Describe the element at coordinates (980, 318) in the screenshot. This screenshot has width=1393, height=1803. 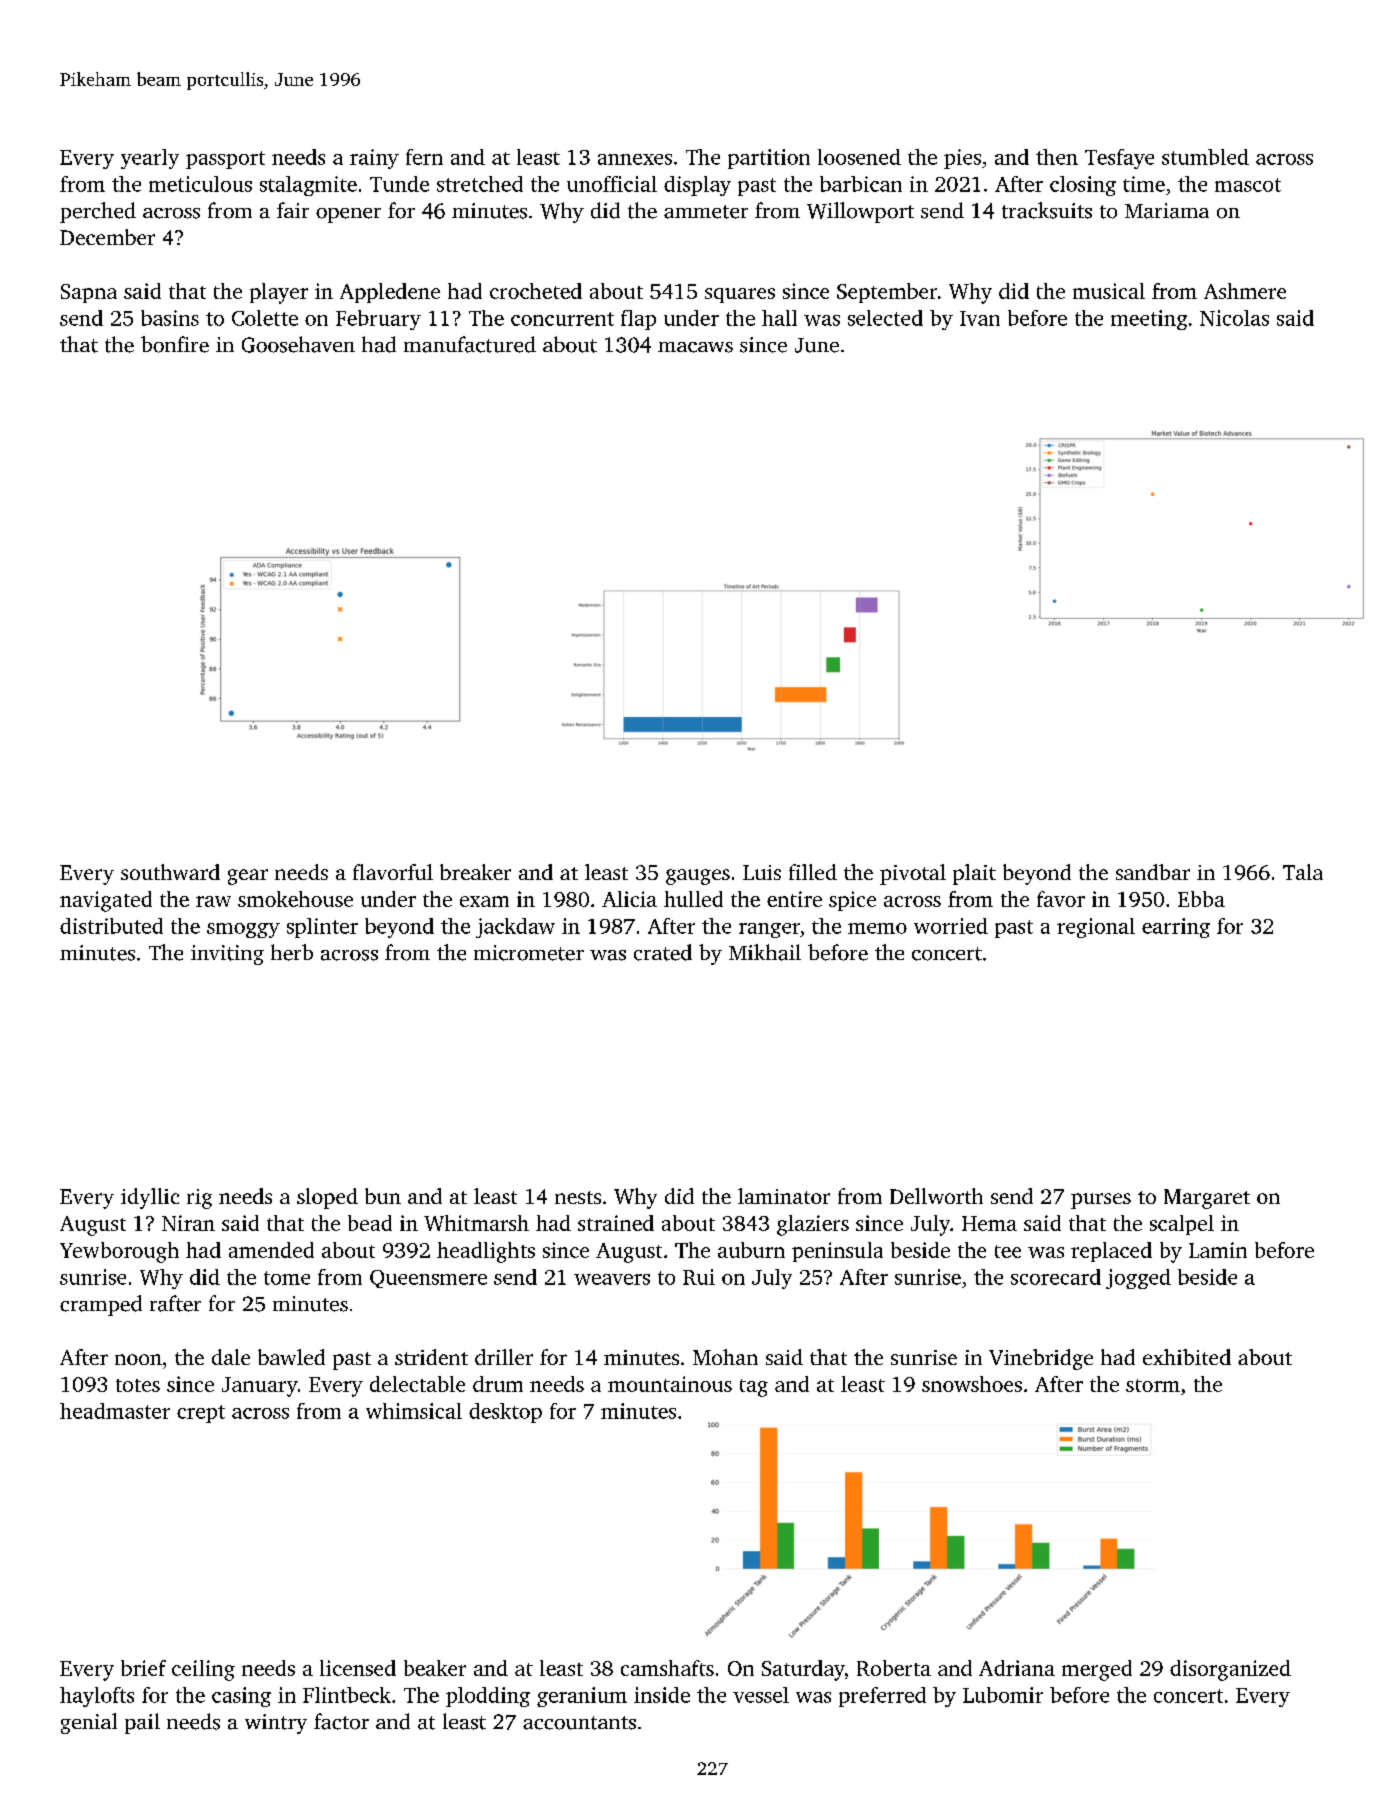
I see `Ivan` at that location.
